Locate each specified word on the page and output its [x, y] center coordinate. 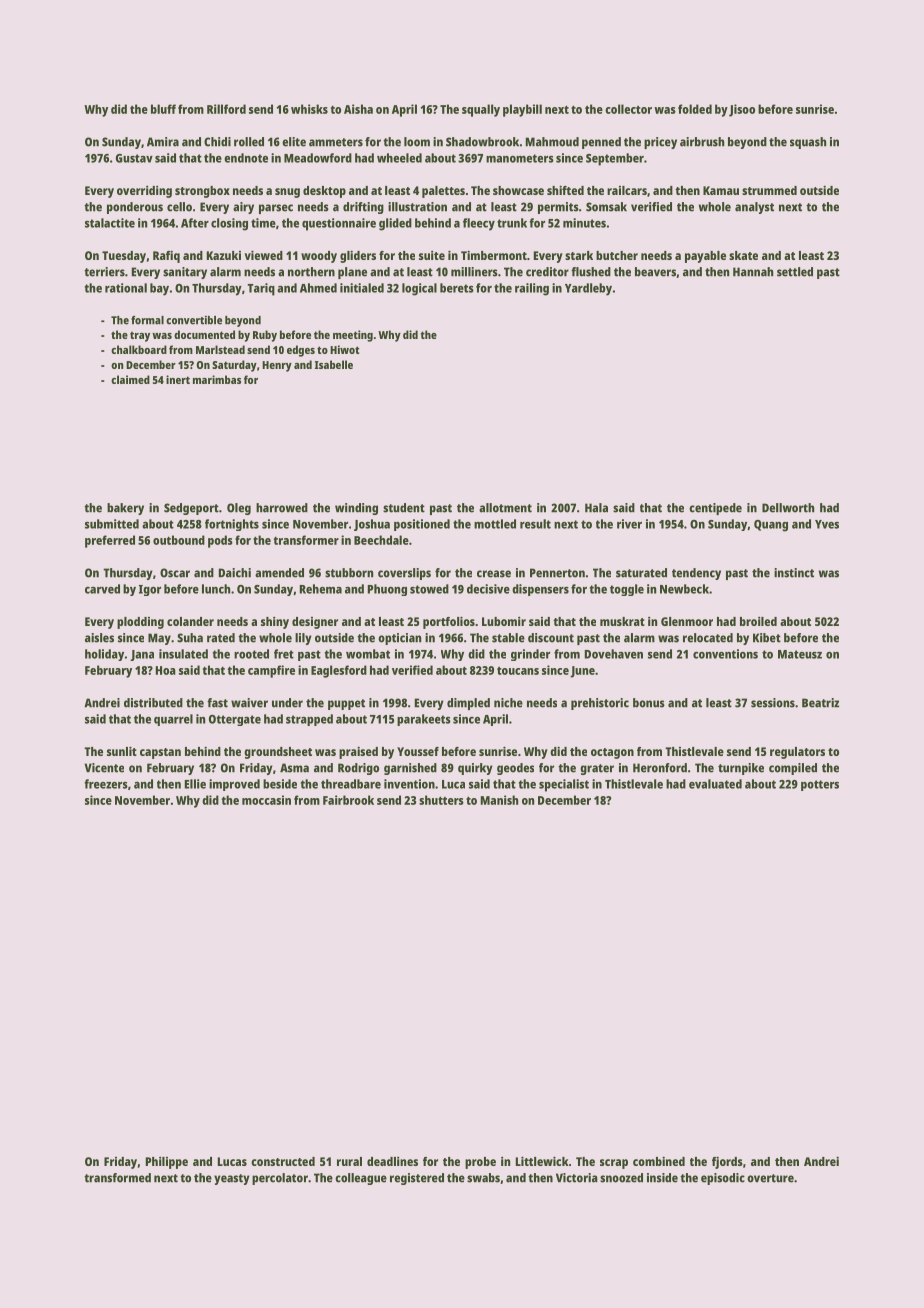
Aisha [358, 109]
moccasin [266, 800]
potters [820, 785]
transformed [117, 1178]
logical [419, 289]
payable [705, 257]
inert [178, 379]
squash [808, 143]
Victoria [577, 1178]
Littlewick [542, 1161]
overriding [144, 192]
